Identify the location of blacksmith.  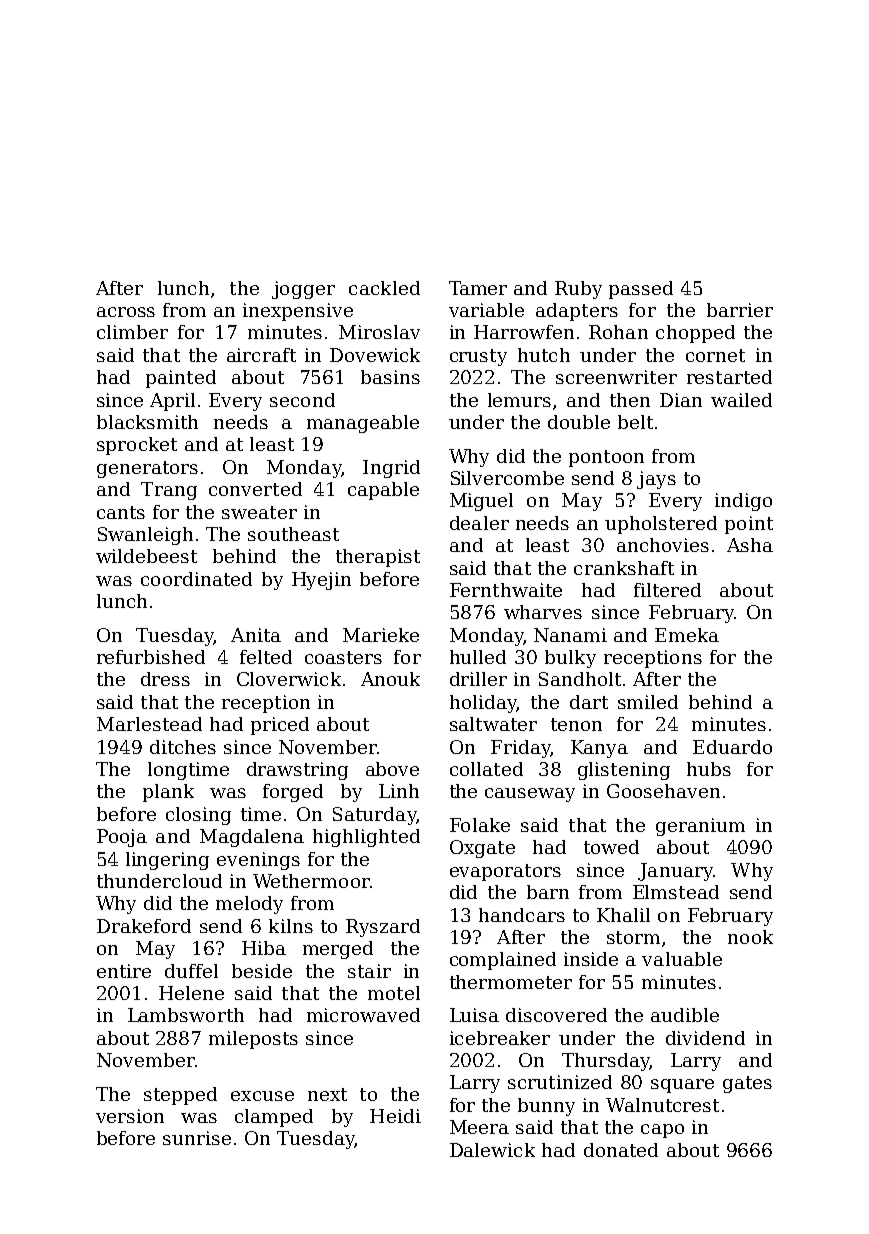
(147, 422).
